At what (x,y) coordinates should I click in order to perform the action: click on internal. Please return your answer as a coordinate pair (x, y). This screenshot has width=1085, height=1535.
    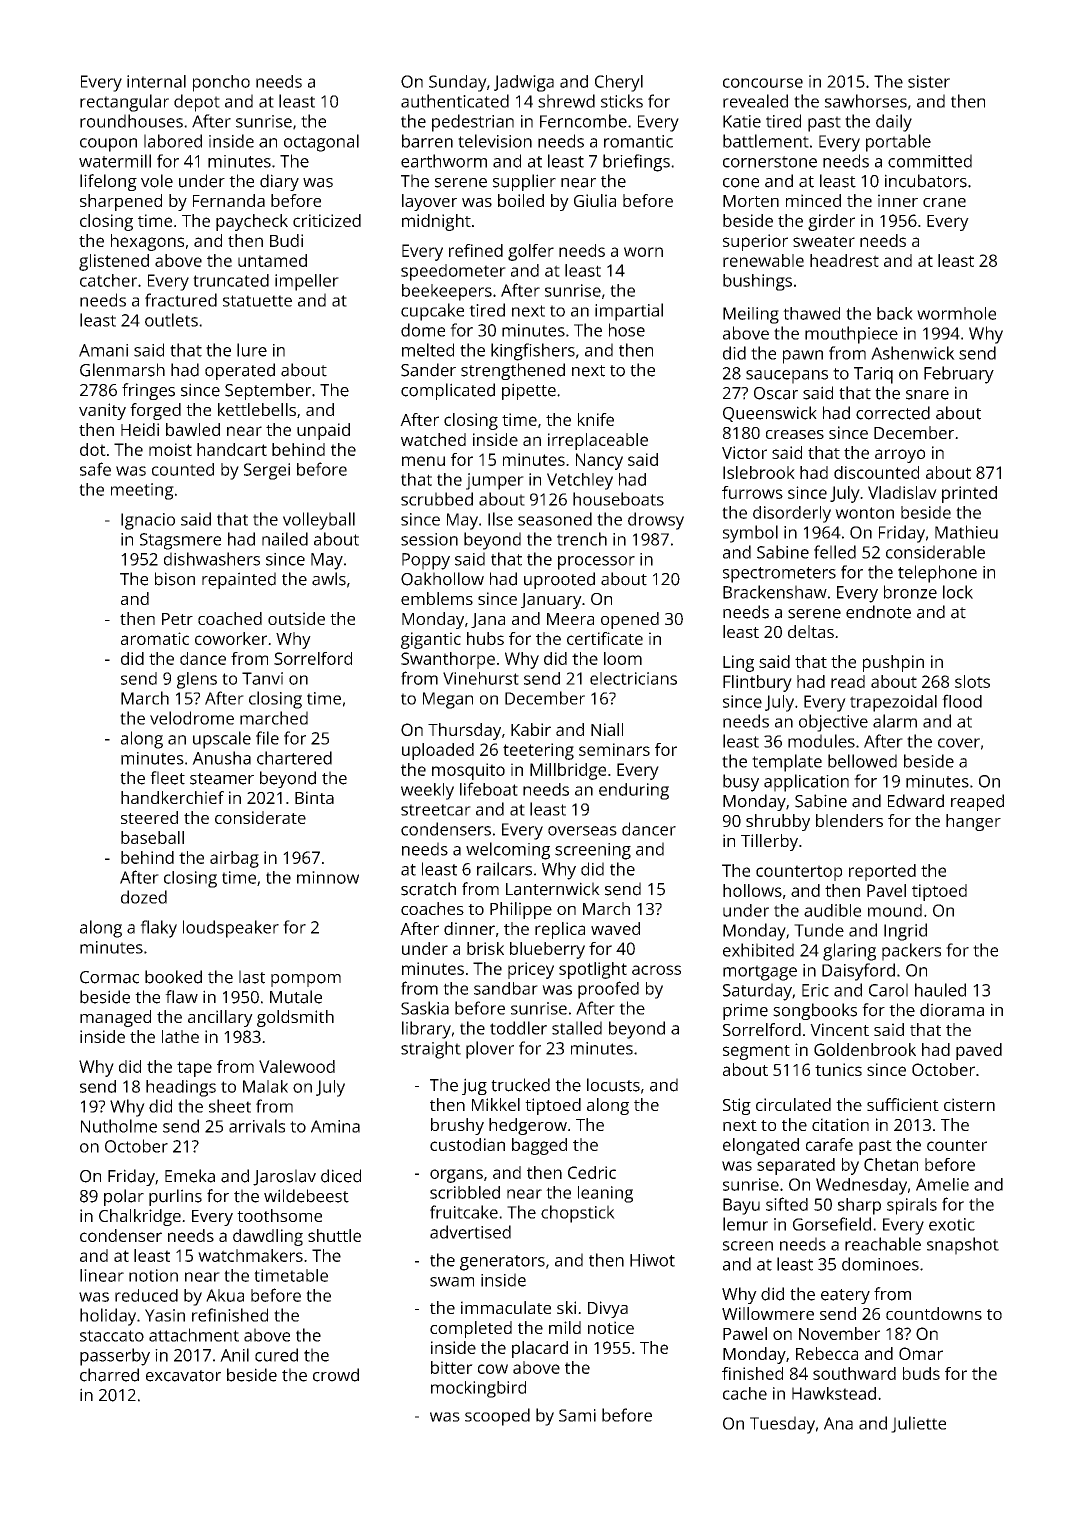
    Looking at the image, I should click on (156, 81).
